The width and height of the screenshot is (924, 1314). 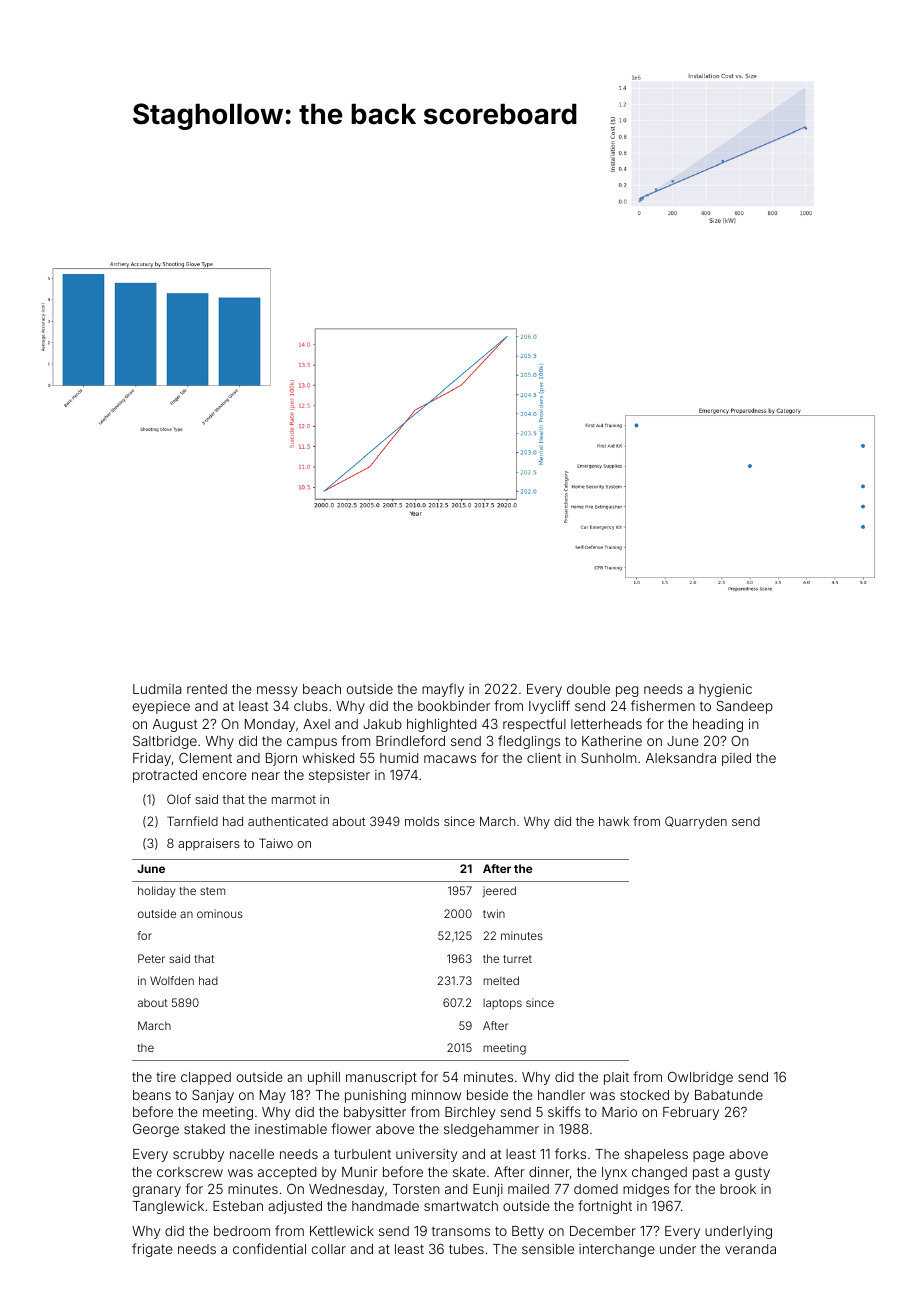 What do you see at coordinates (588, 689) in the screenshot?
I see `double` at bounding box center [588, 689].
